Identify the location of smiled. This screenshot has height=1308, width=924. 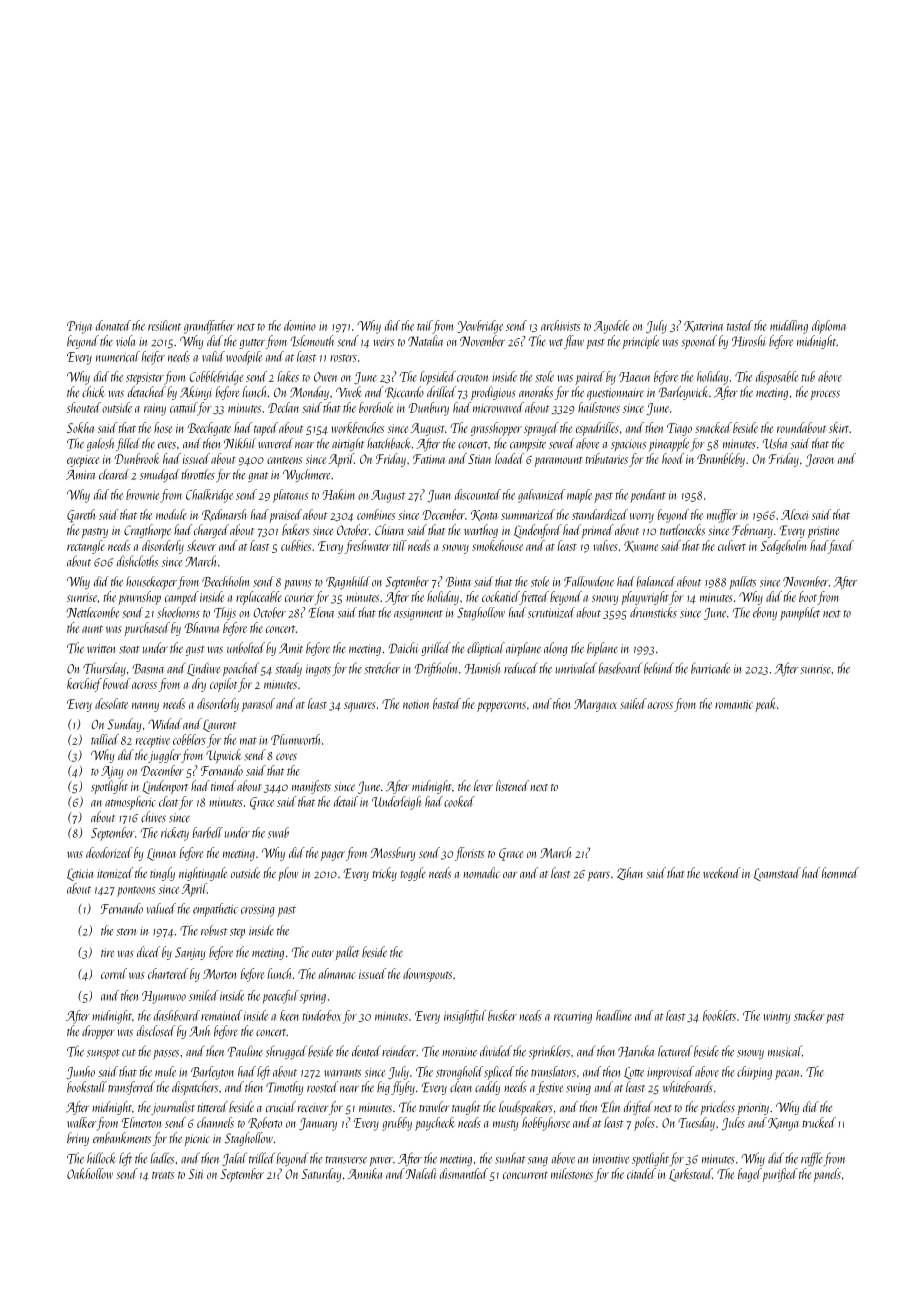
(204, 995).
